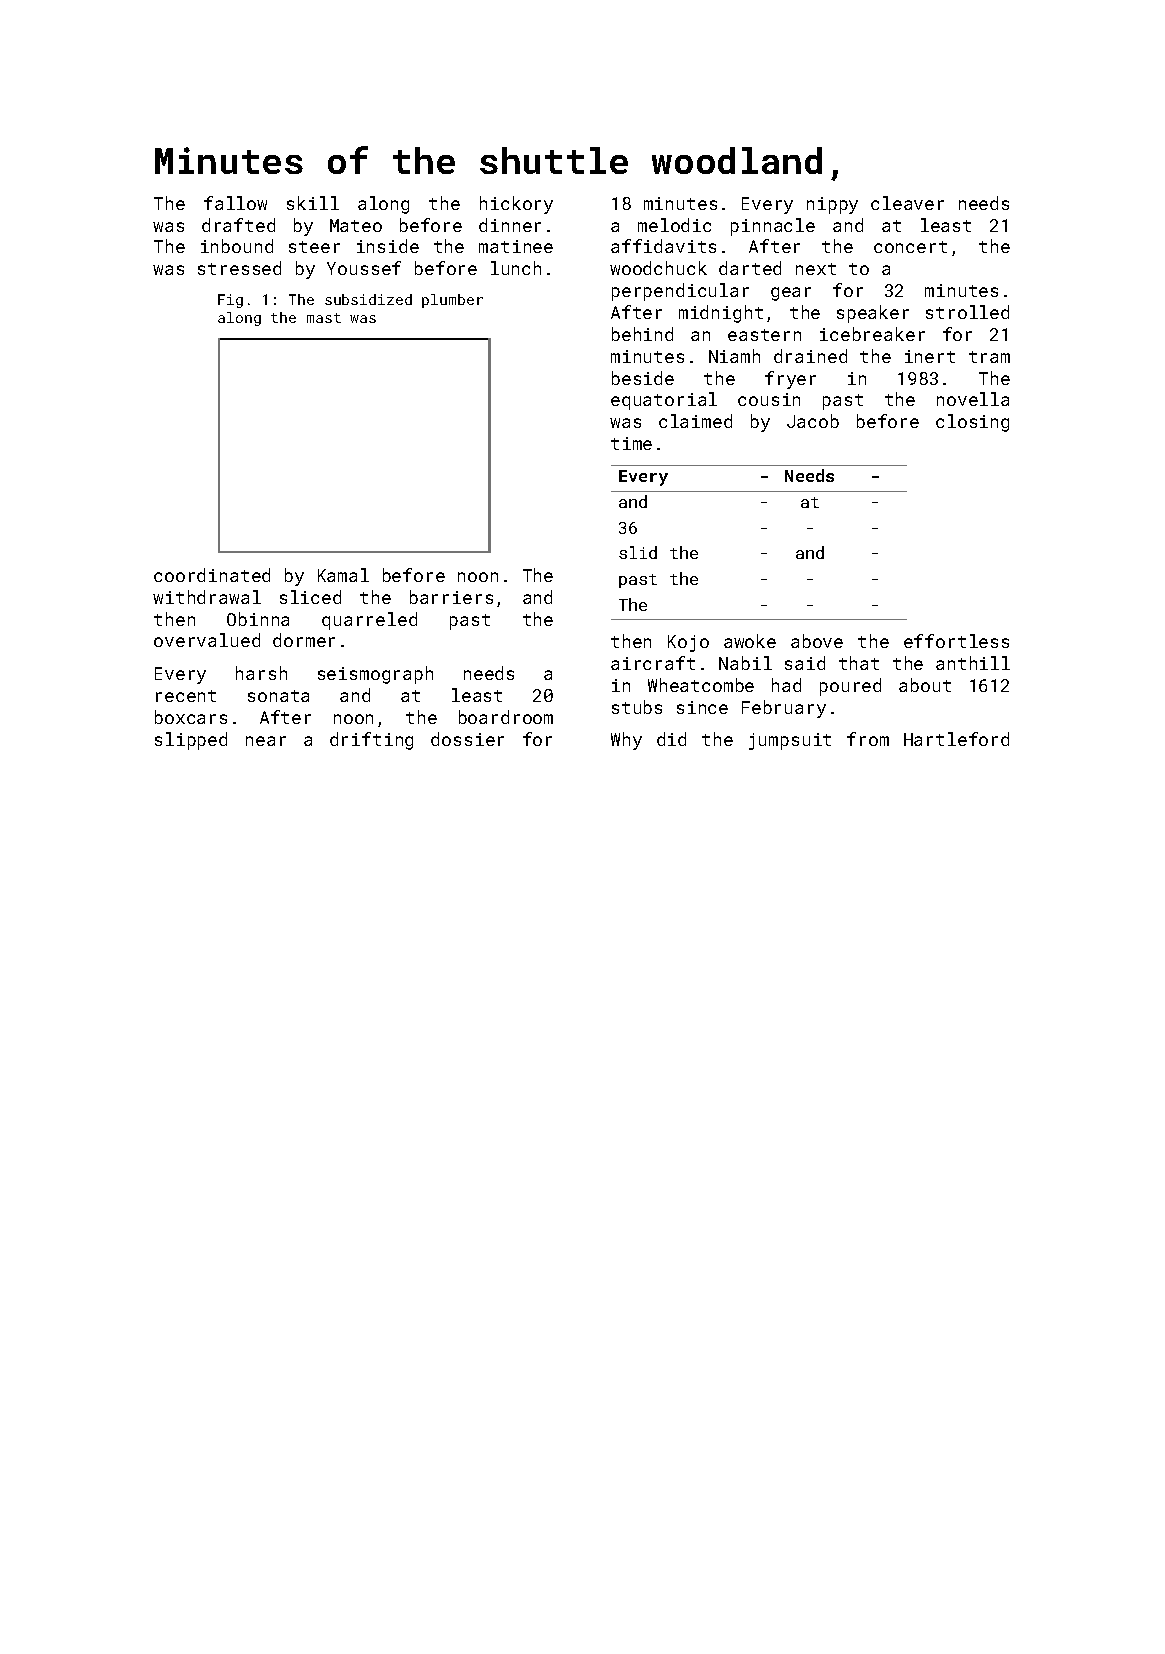 Image resolution: width=1165 pixels, height=1654 pixels. Describe the element at coordinates (817, 641) in the document. I see `above` at that location.
